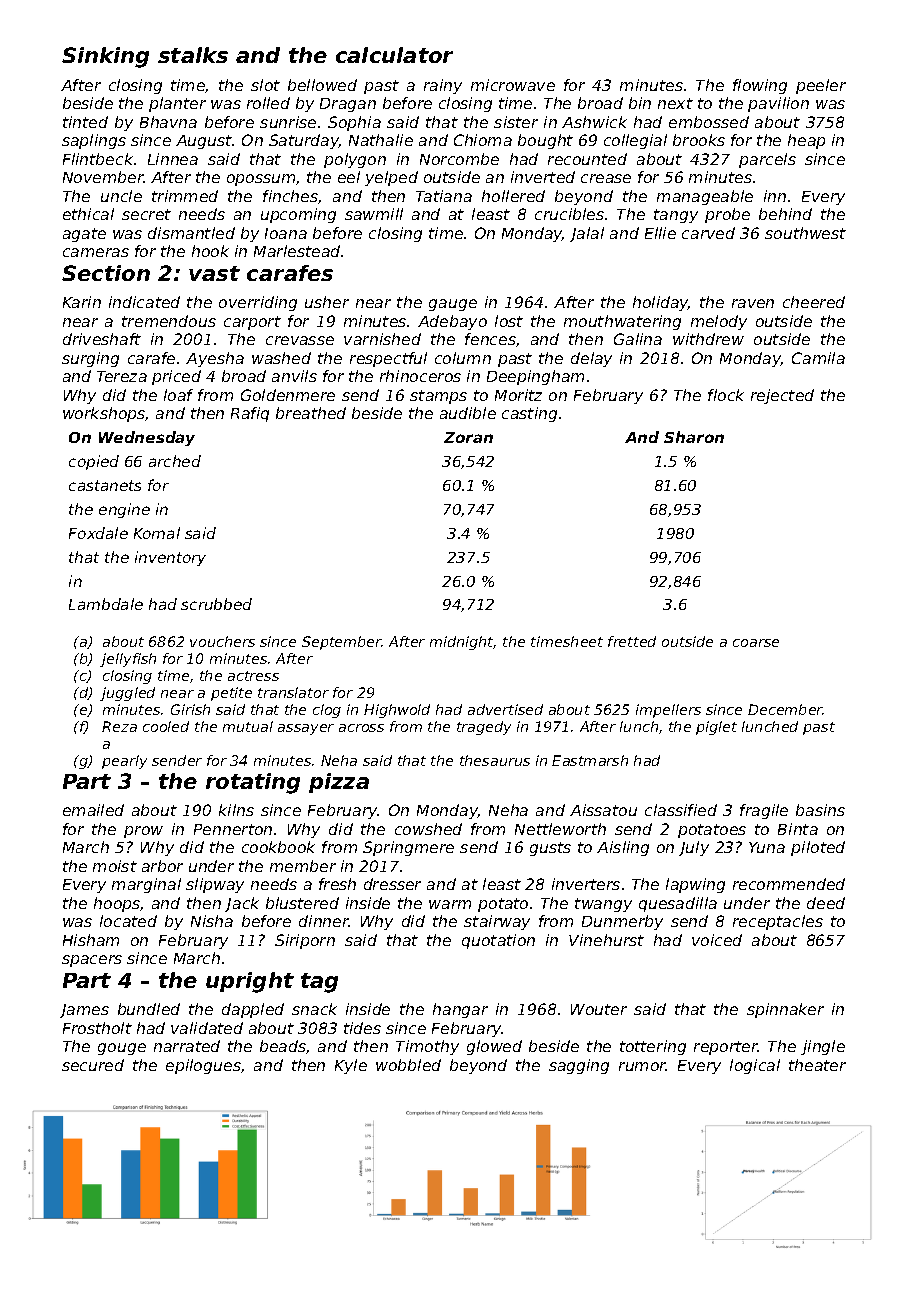 Image resolution: width=908 pixels, height=1316 pixels. What do you see at coordinates (394, 55) in the screenshot?
I see `calculator` at bounding box center [394, 55].
